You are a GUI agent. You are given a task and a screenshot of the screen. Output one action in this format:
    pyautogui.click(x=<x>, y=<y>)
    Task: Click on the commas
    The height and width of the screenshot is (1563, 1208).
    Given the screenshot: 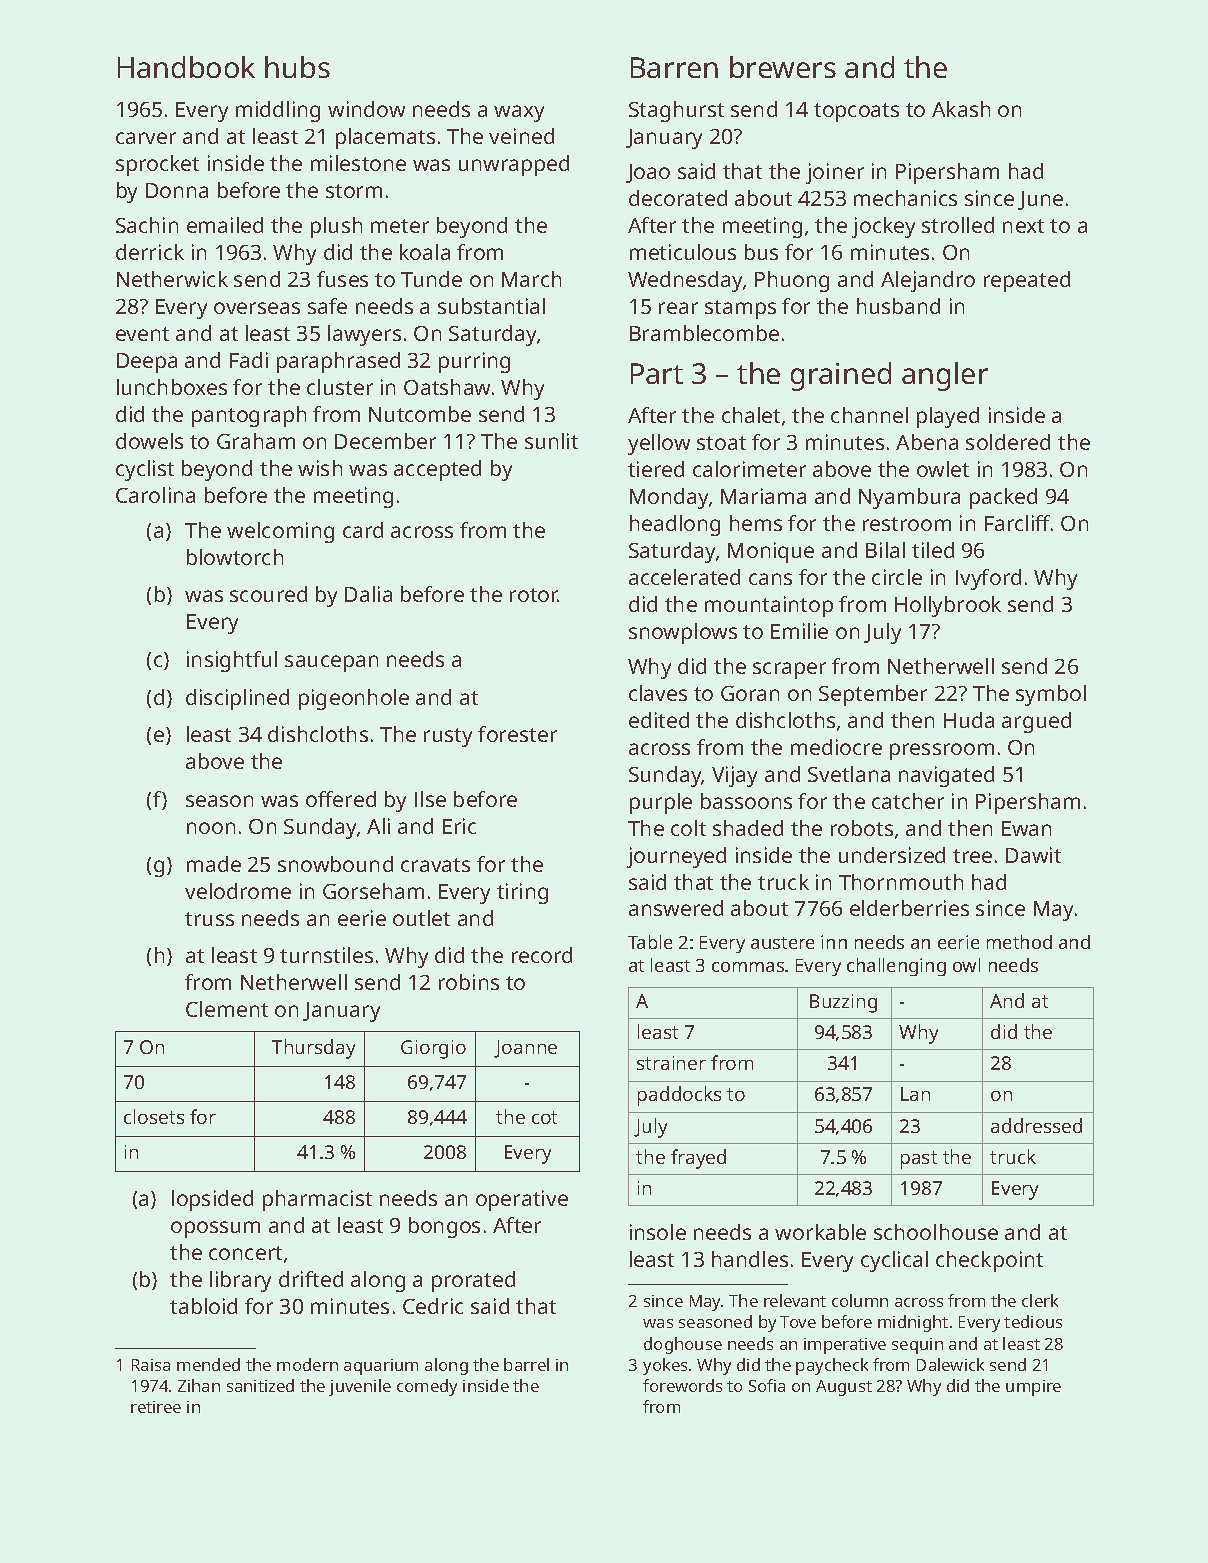 What is the action you would take?
    pyautogui.click(x=748, y=967)
